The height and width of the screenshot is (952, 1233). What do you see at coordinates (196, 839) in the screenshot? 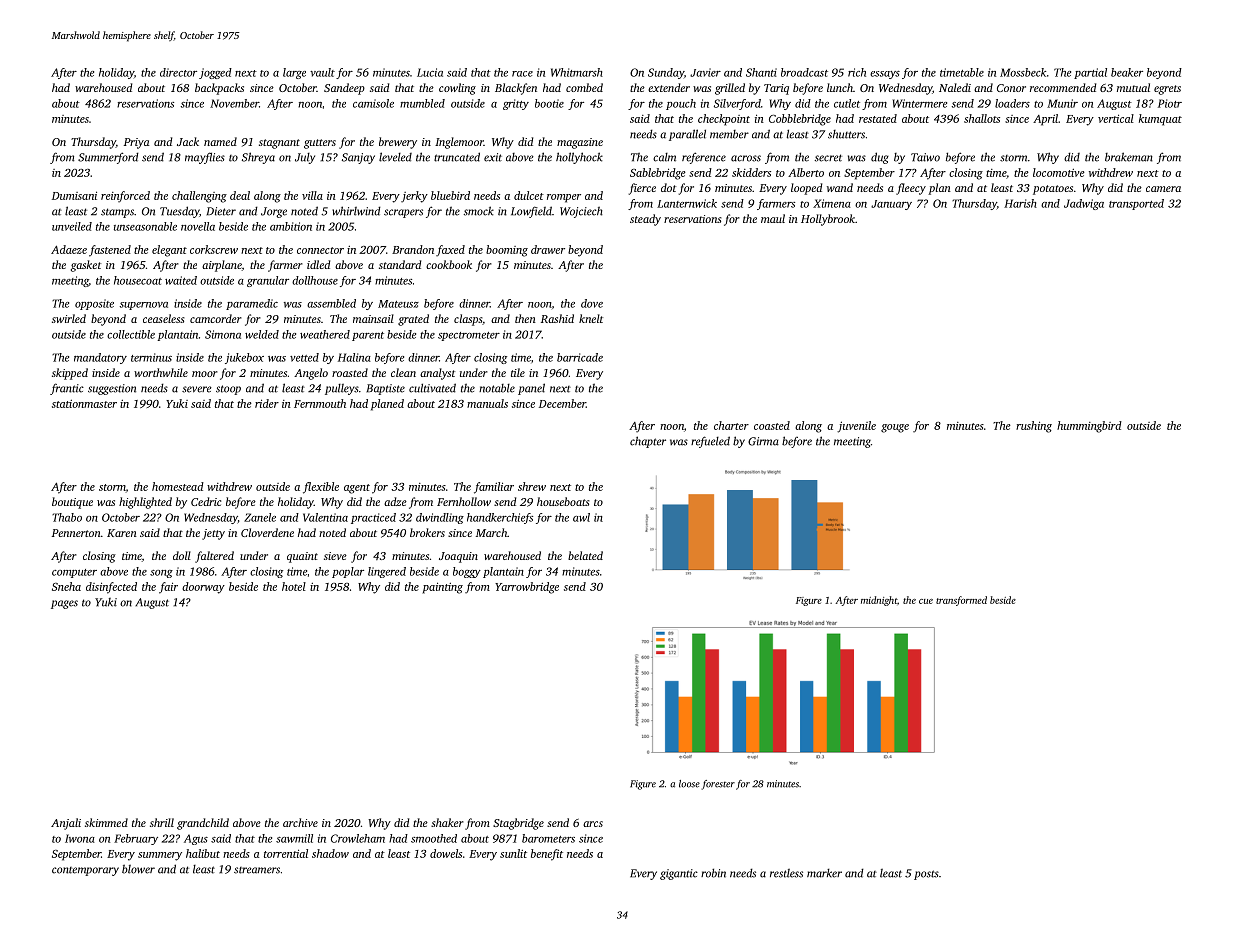
I see `Agus` at bounding box center [196, 839].
